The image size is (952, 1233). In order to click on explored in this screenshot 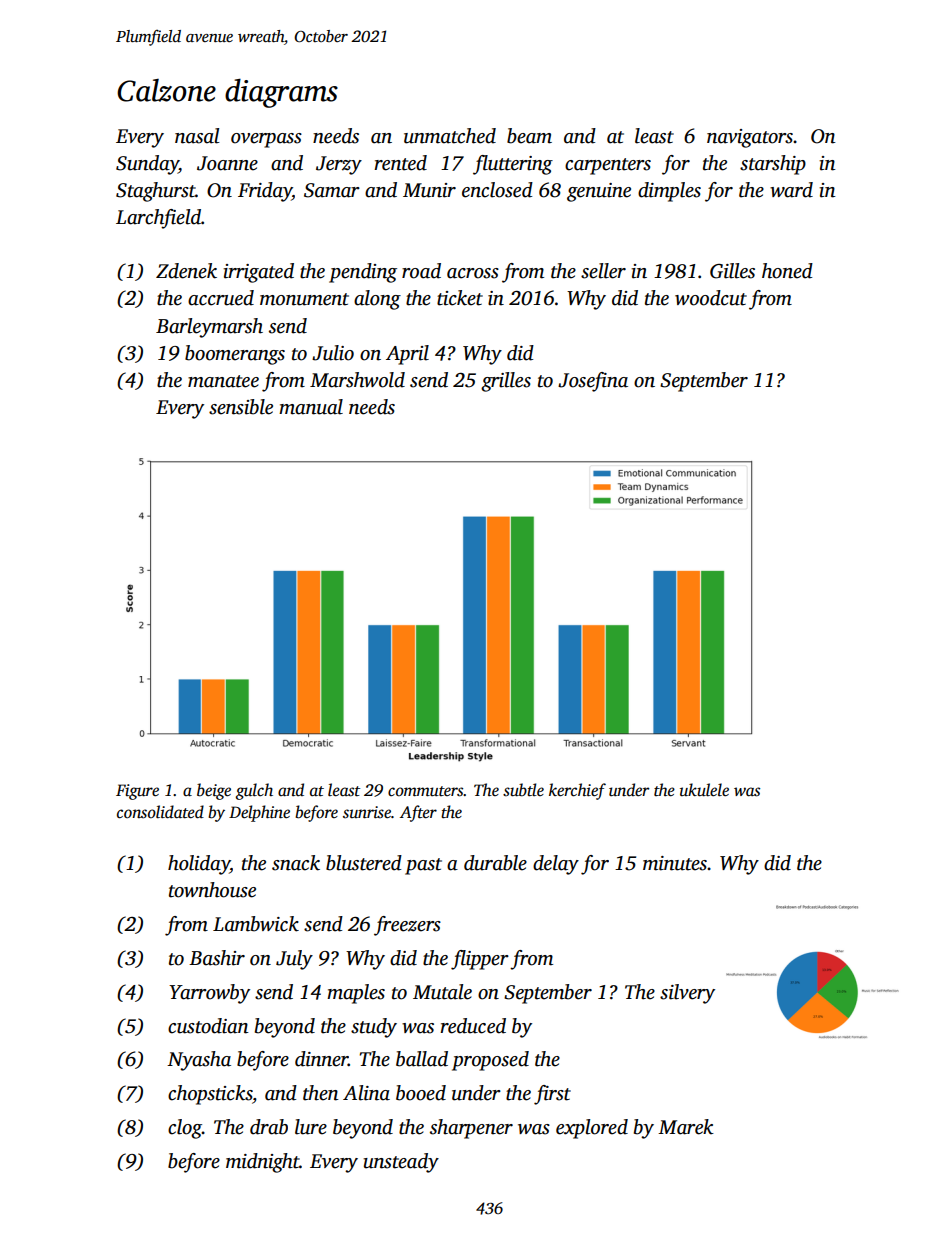, I will do `click(592, 1129)`.
